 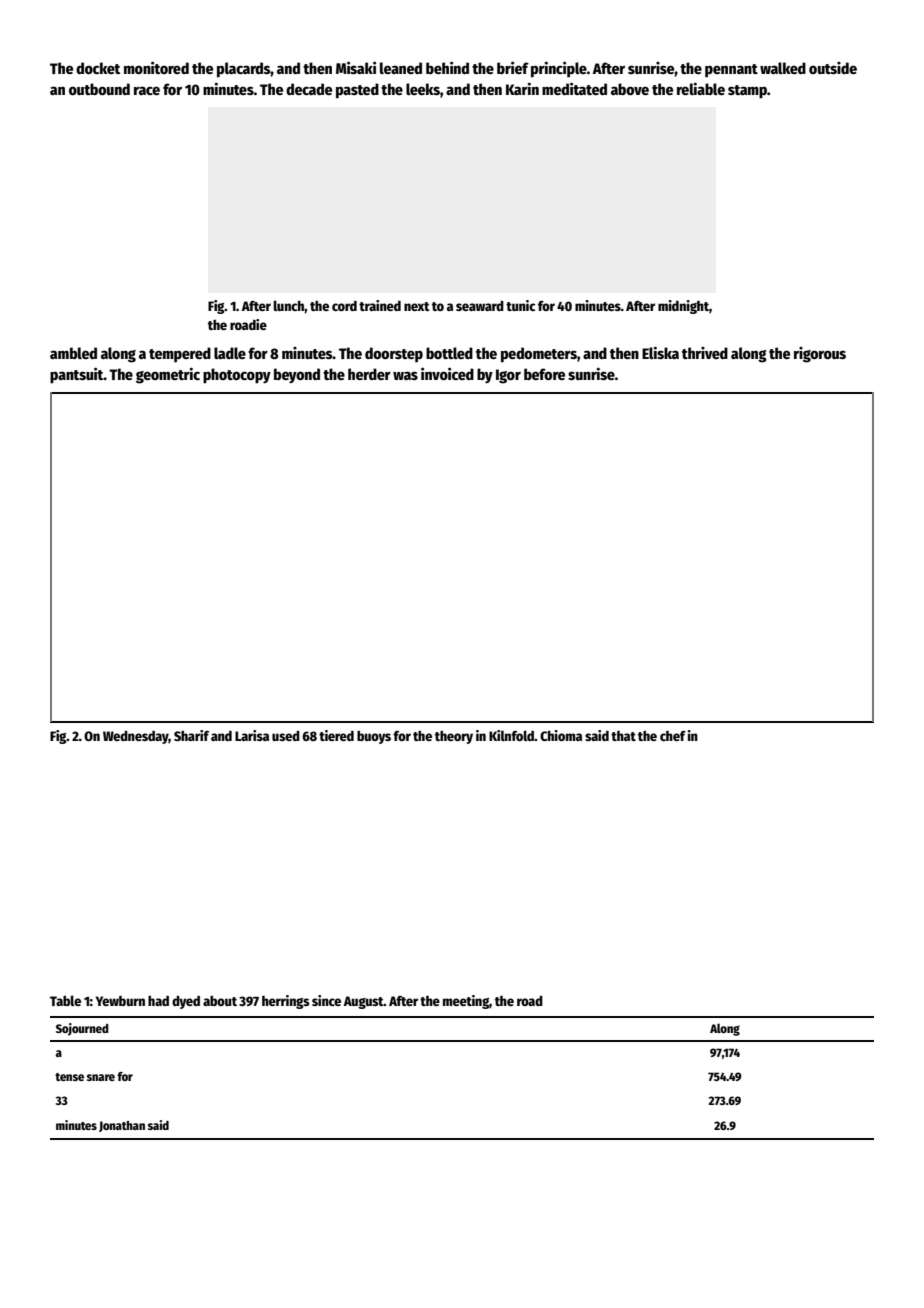 I want to click on thrived, so click(x=705, y=353).
